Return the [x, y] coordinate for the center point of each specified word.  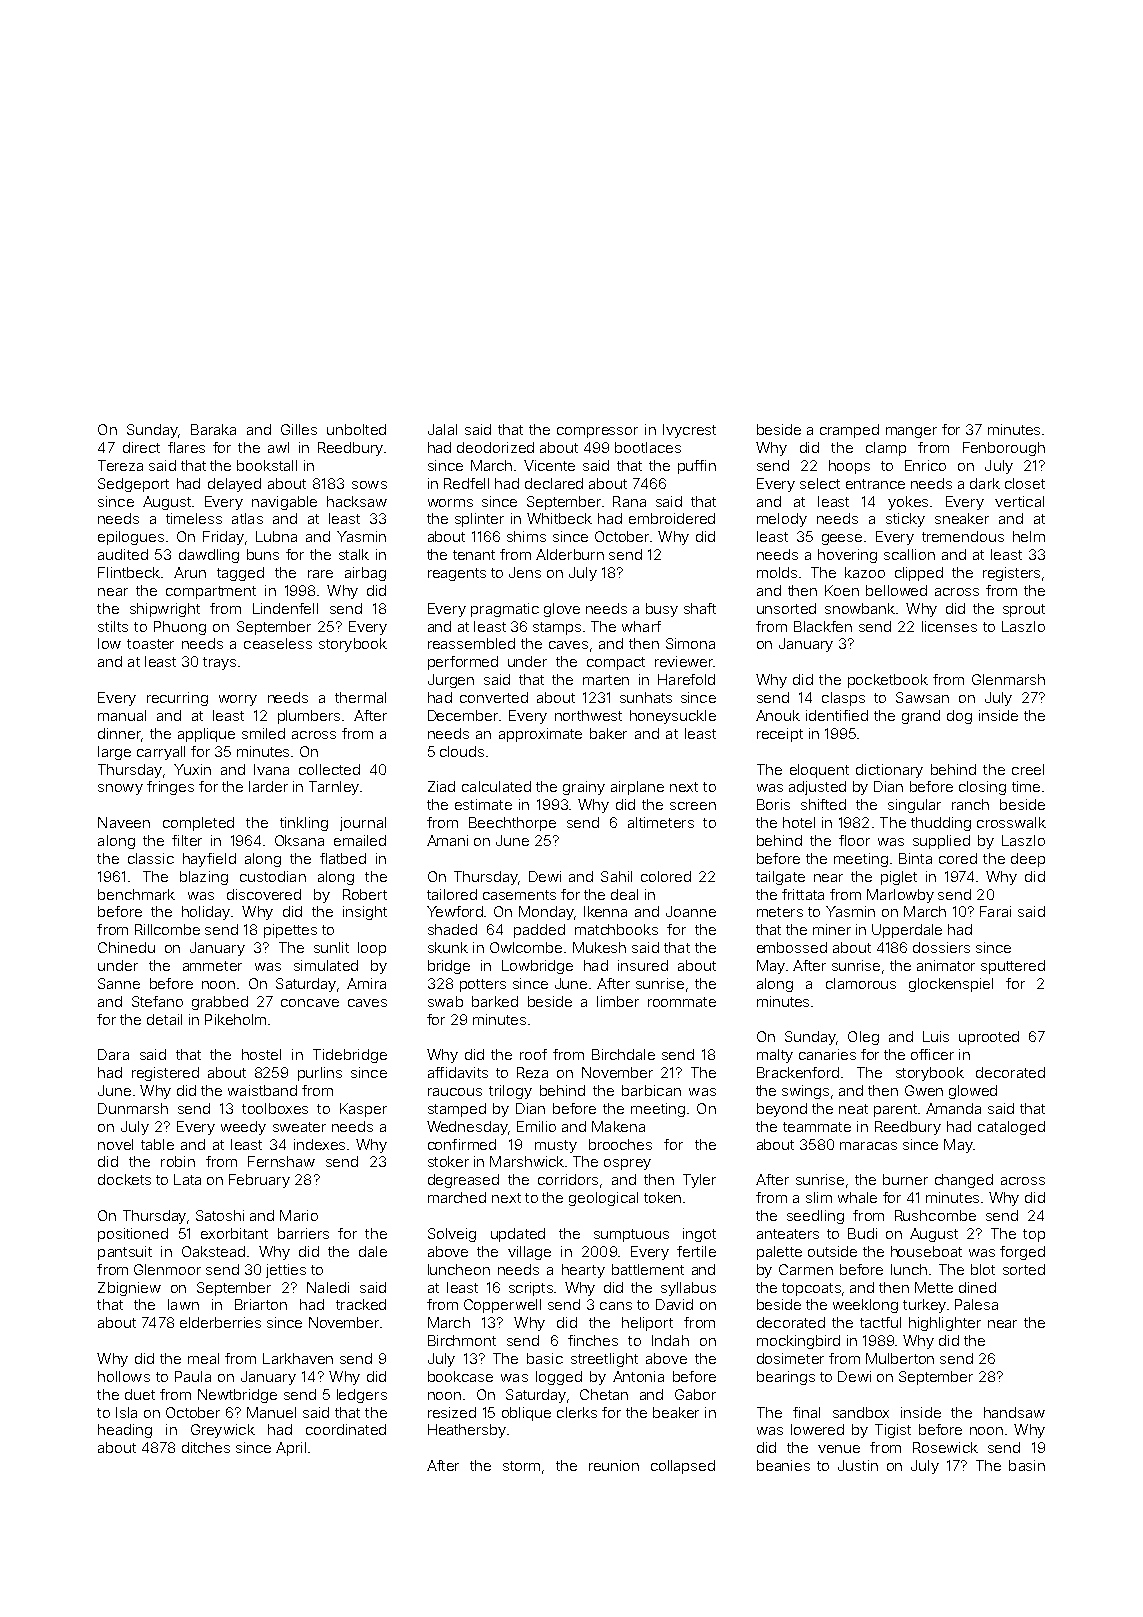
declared [554, 483]
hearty [583, 1271]
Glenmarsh [1008, 679]
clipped [919, 574]
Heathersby [467, 1431]
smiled [263, 733]
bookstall [267, 465]
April [291, 1449]
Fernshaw [281, 1161]
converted [494, 697]
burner [905, 1179]
